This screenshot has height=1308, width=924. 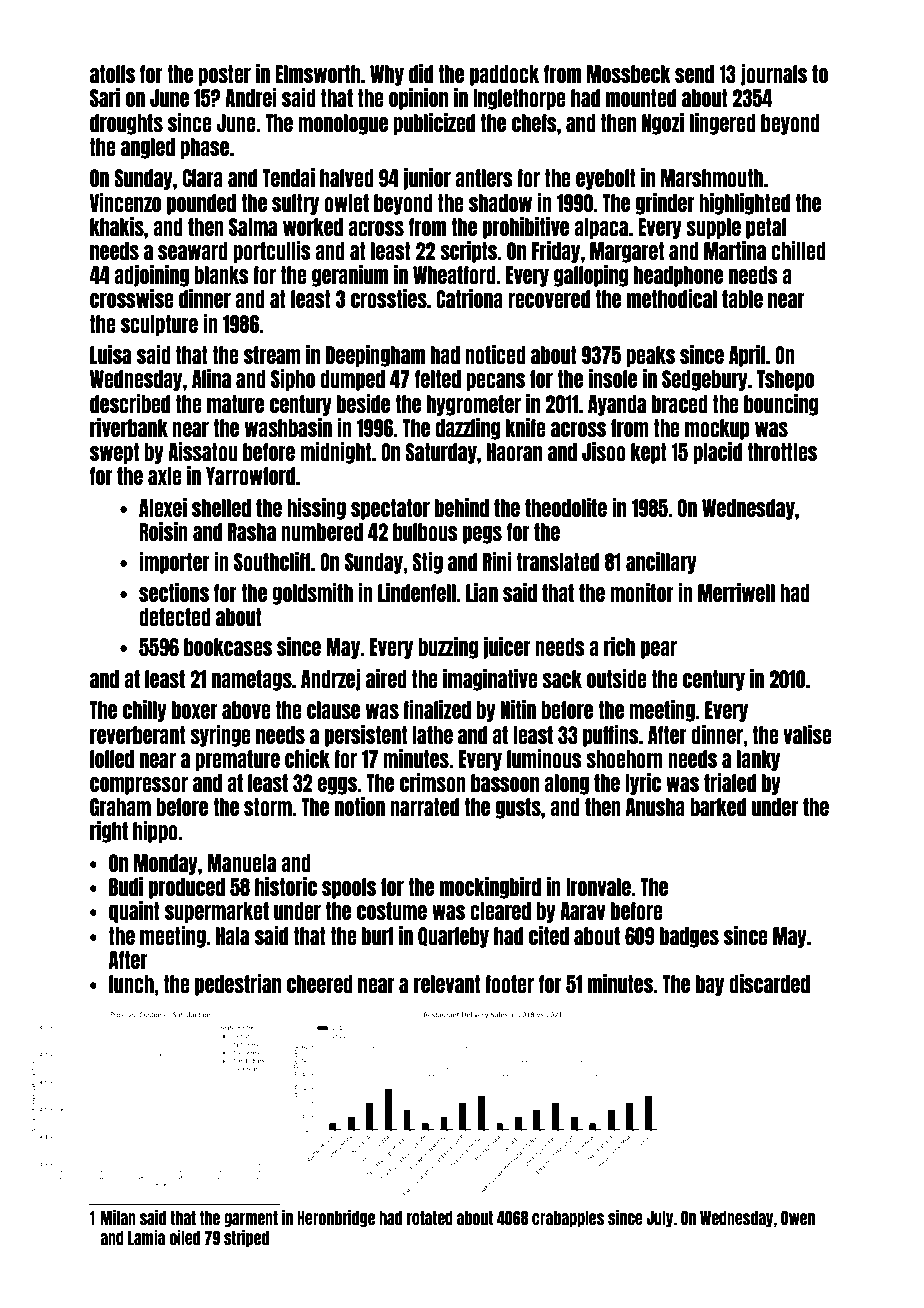 I want to click on atolls, so click(x=112, y=74).
